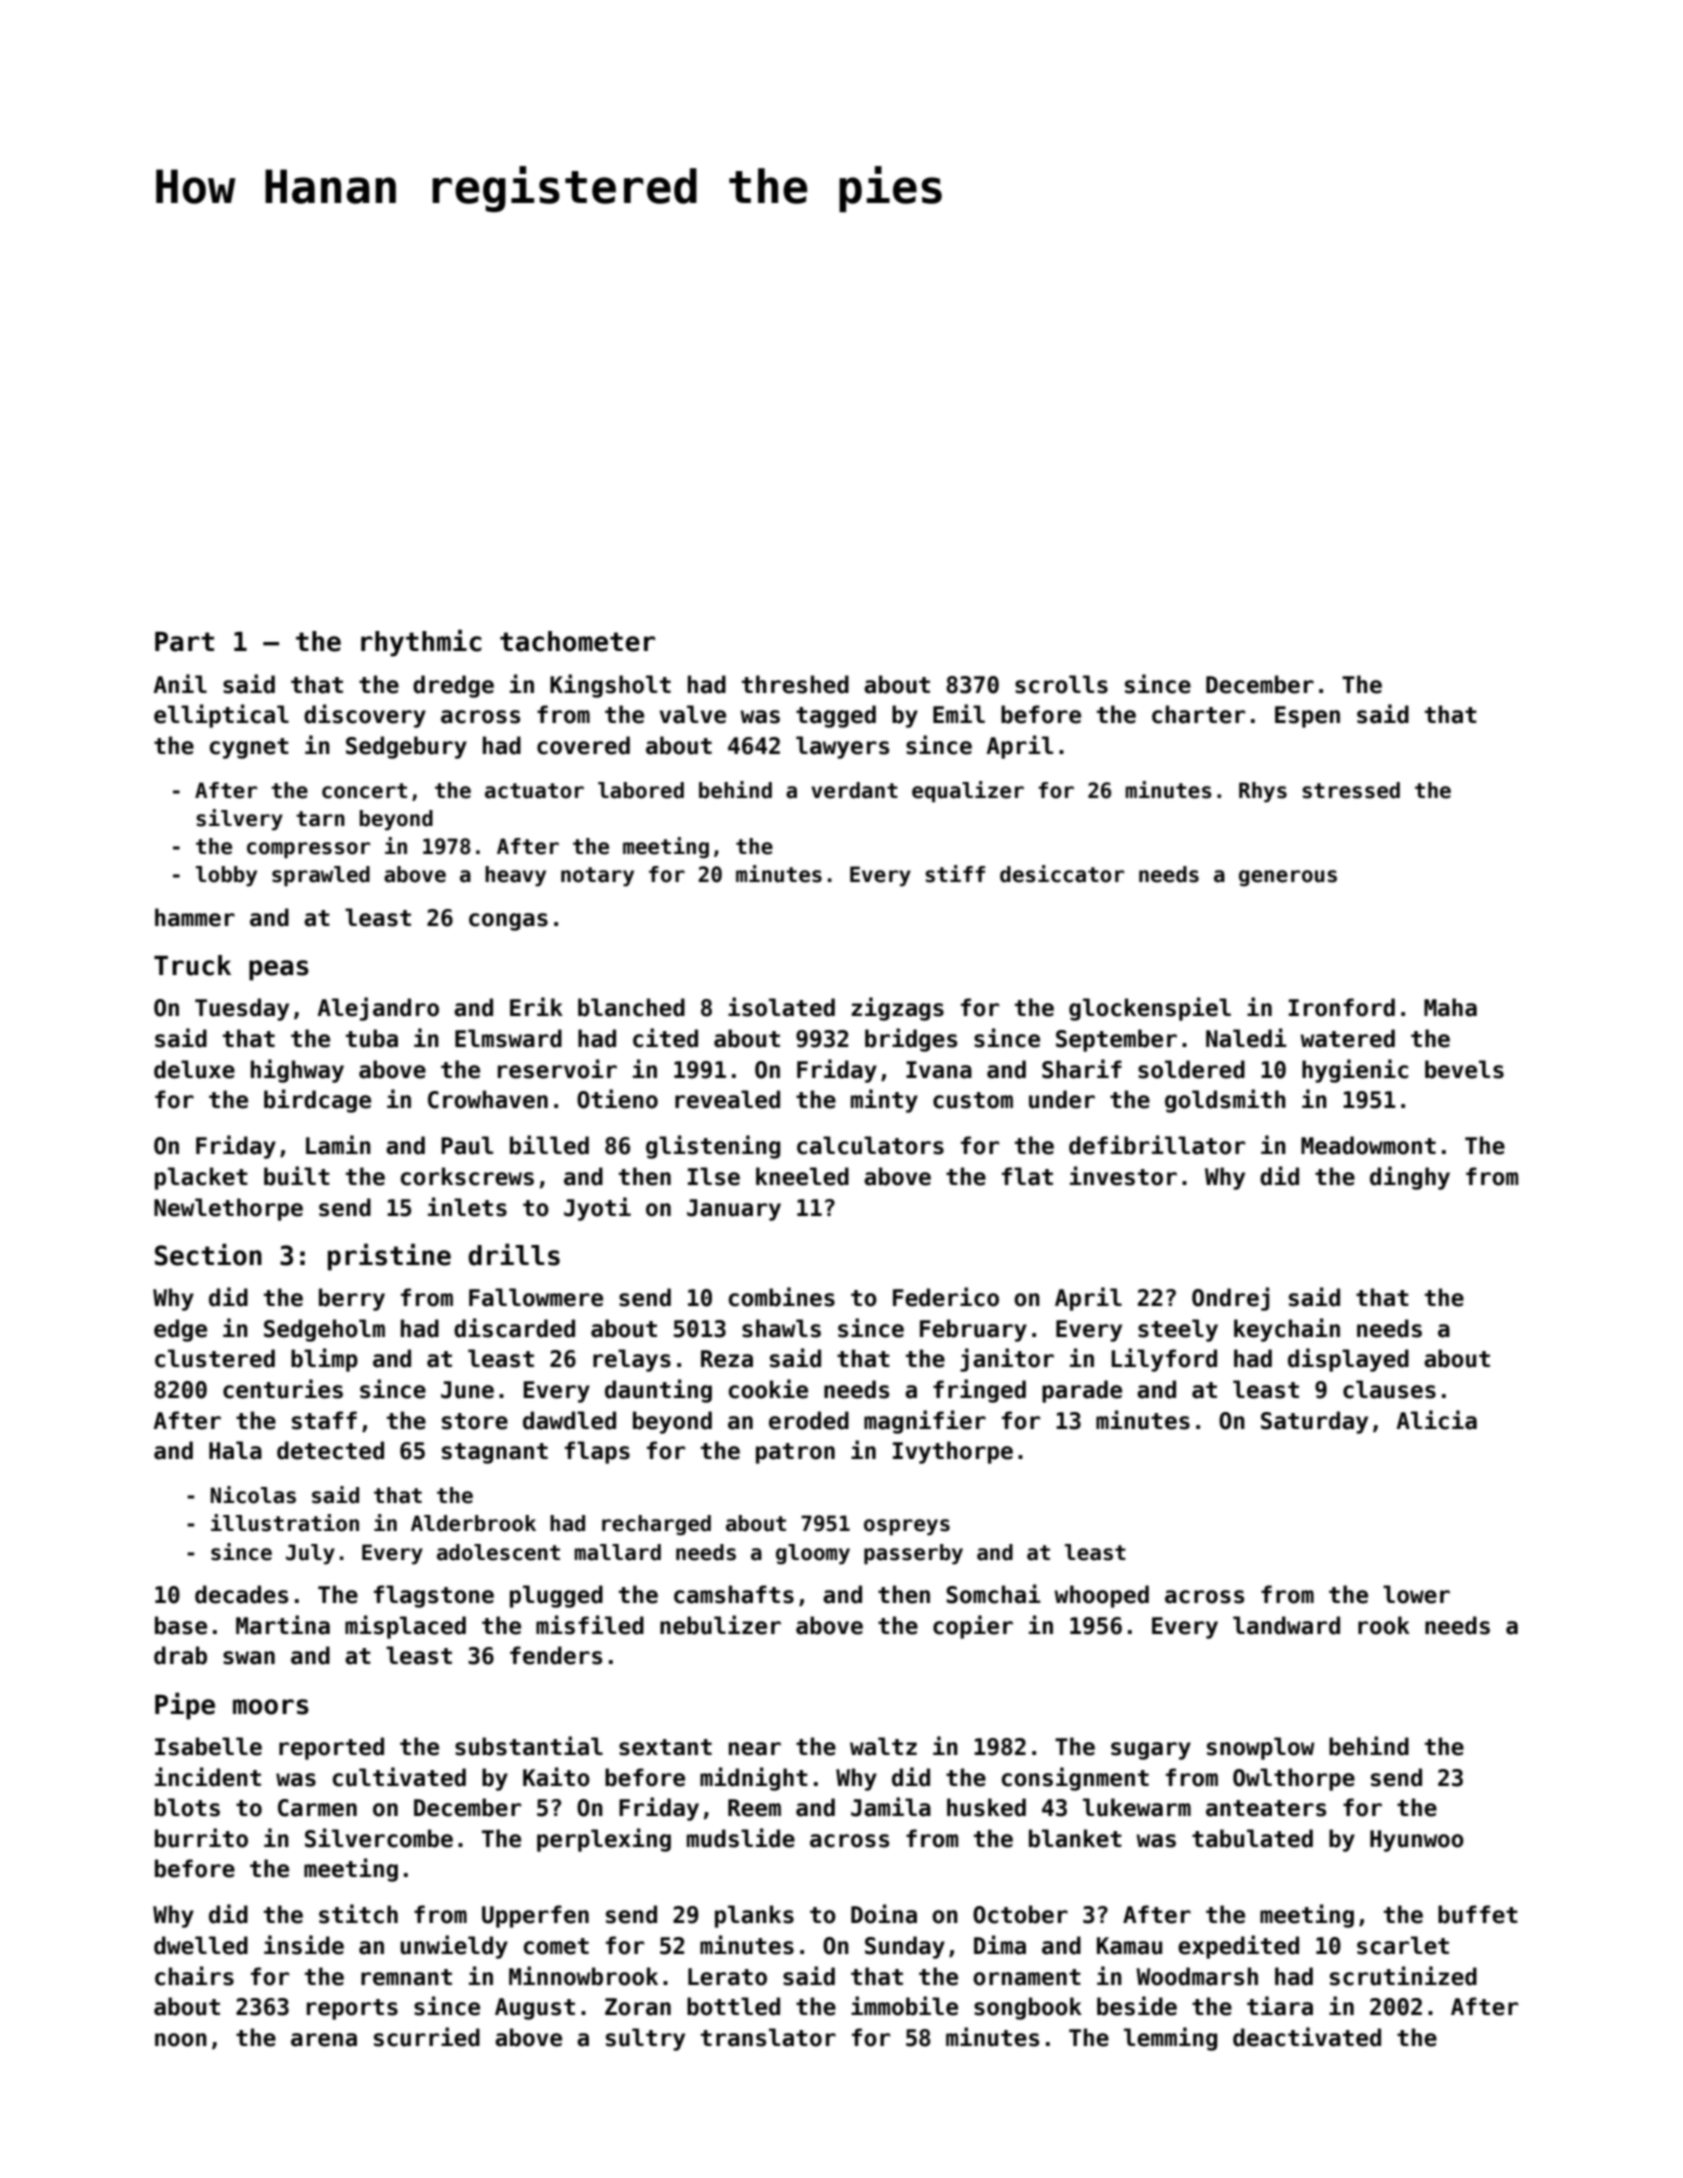 This page has height=2178, width=1683. What do you see at coordinates (1410, 1178) in the page?
I see `dinghy` at bounding box center [1410, 1178].
